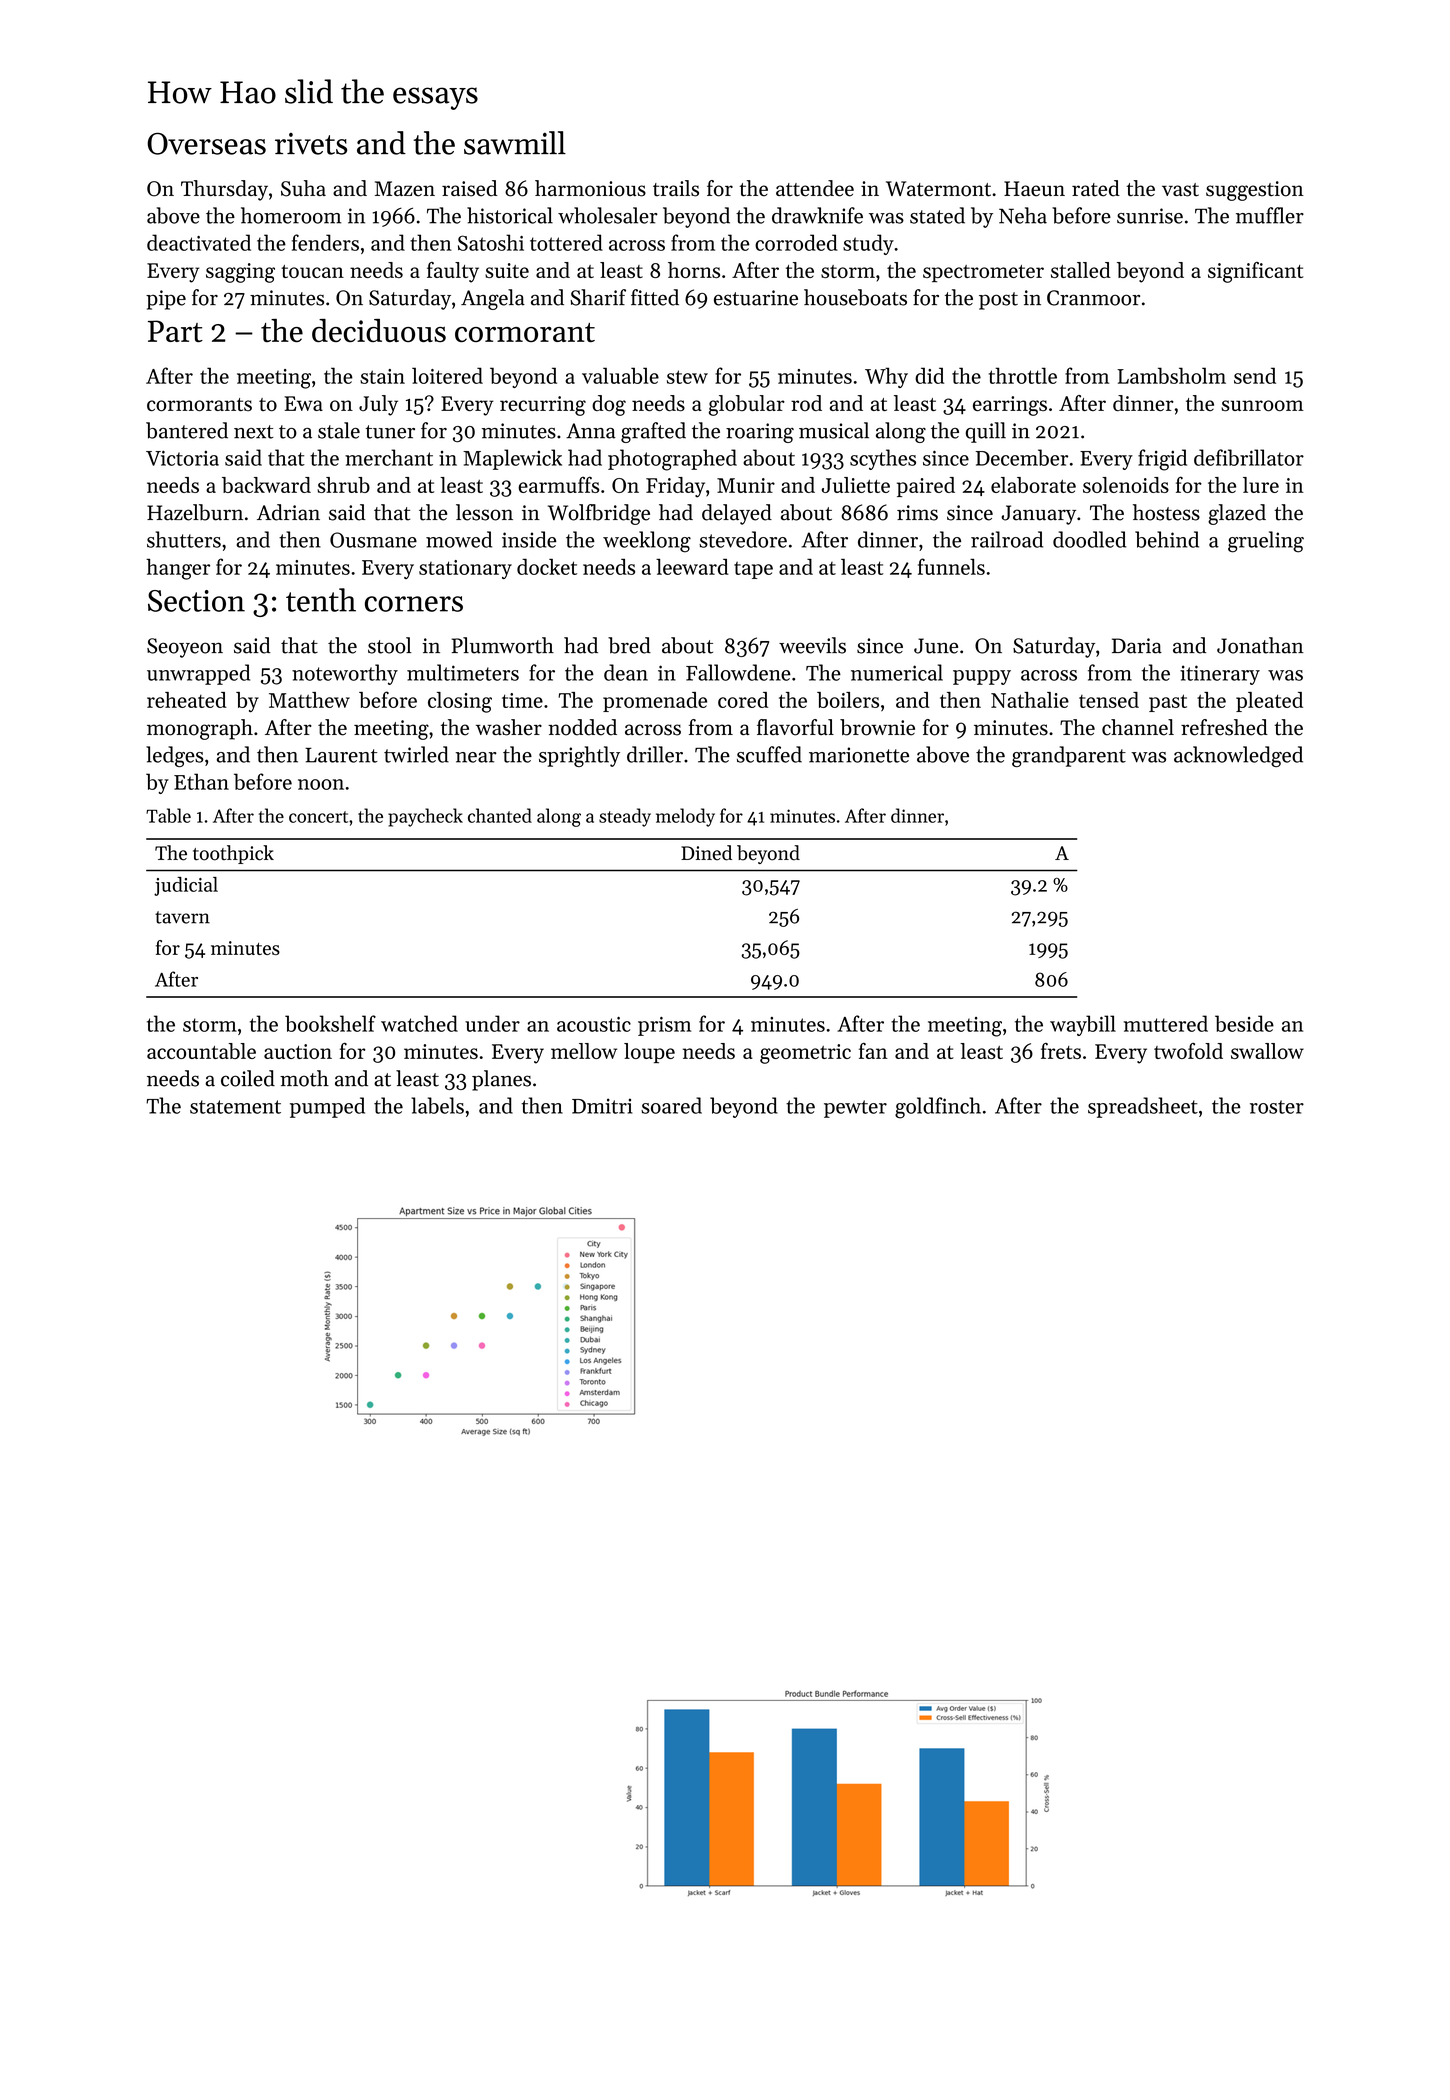 This screenshot has height=2100, width=1450. What do you see at coordinates (1093, 298) in the screenshot?
I see `Cranmoor` at bounding box center [1093, 298].
